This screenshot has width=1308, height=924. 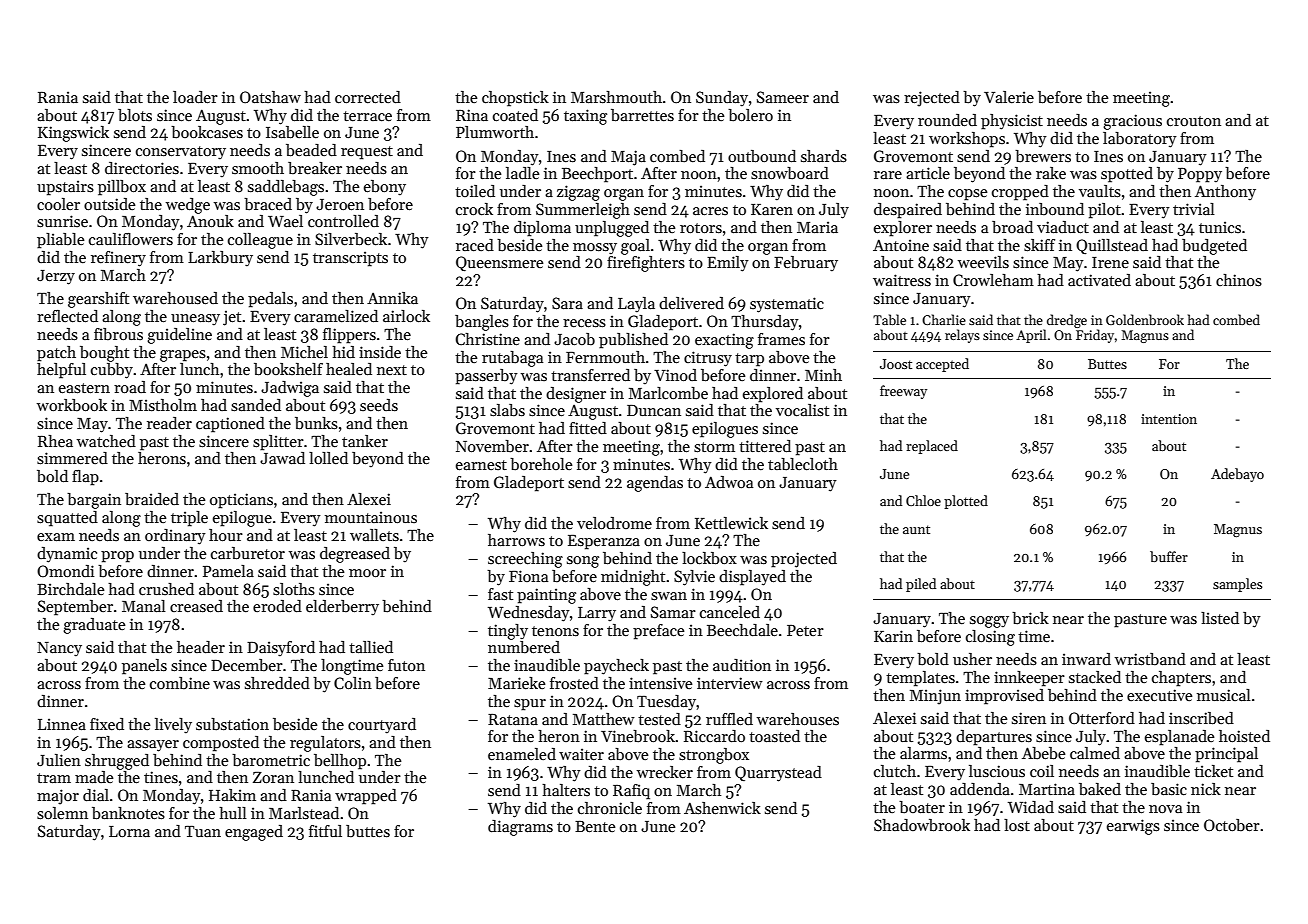 I want to click on Fiona, so click(x=528, y=576).
